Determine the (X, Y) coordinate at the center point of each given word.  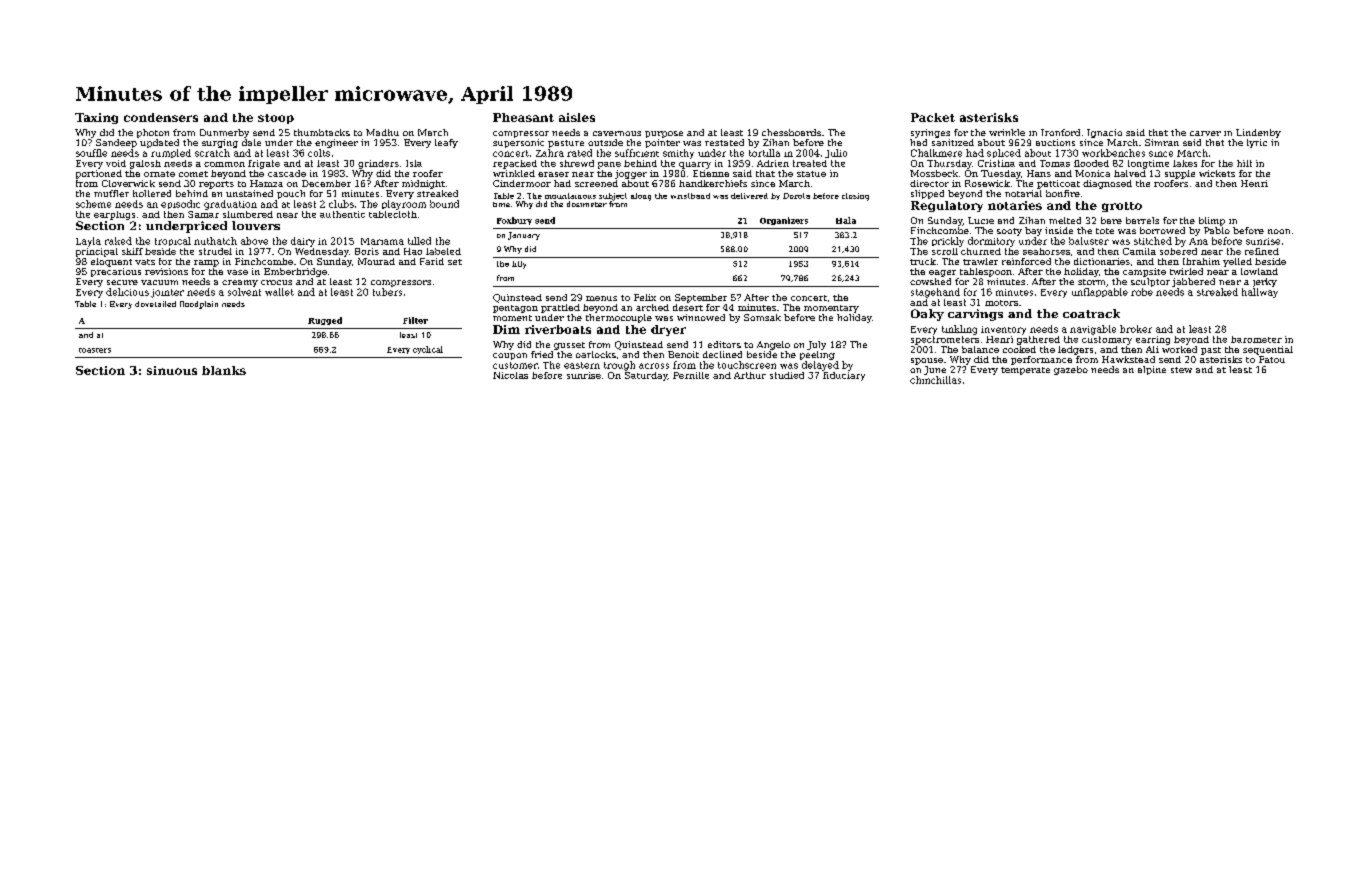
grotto (1122, 207)
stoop (276, 119)
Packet (933, 117)
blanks (224, 370)
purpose (664, 134)
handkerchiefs (713, 183)
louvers (256, 225)
